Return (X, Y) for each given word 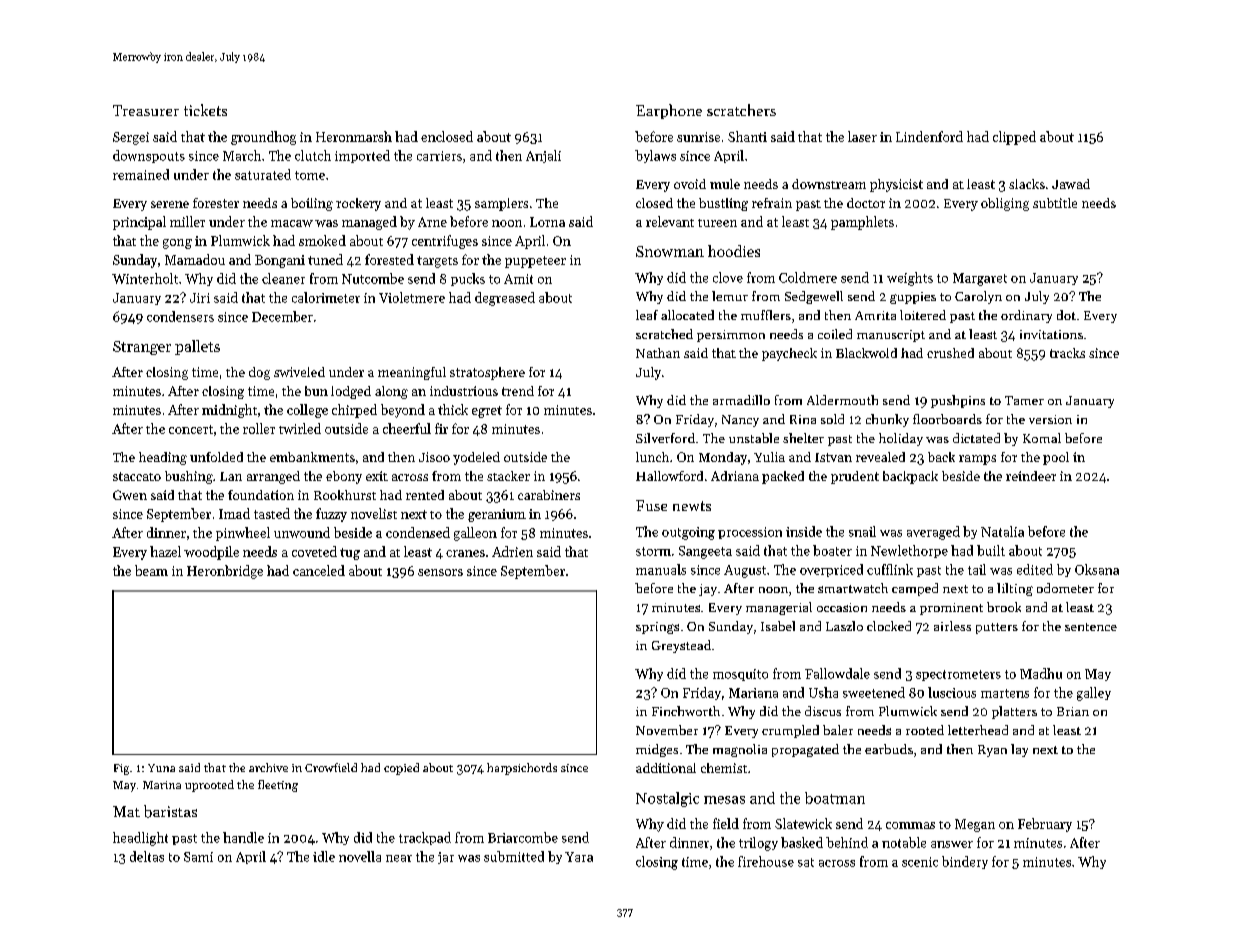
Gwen (130, 495)
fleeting (278, 786)
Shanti (747, 136)
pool (1056, 458)
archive (268, 767)
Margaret (980, 279)
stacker (508, 476)
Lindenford (929, 136)
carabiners (549, 495)
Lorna (547, 222)
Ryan (992, 751)
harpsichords (522, 769)
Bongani (280, 261)
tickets (205, 110)
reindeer (1031, 476)
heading (163, 458)
